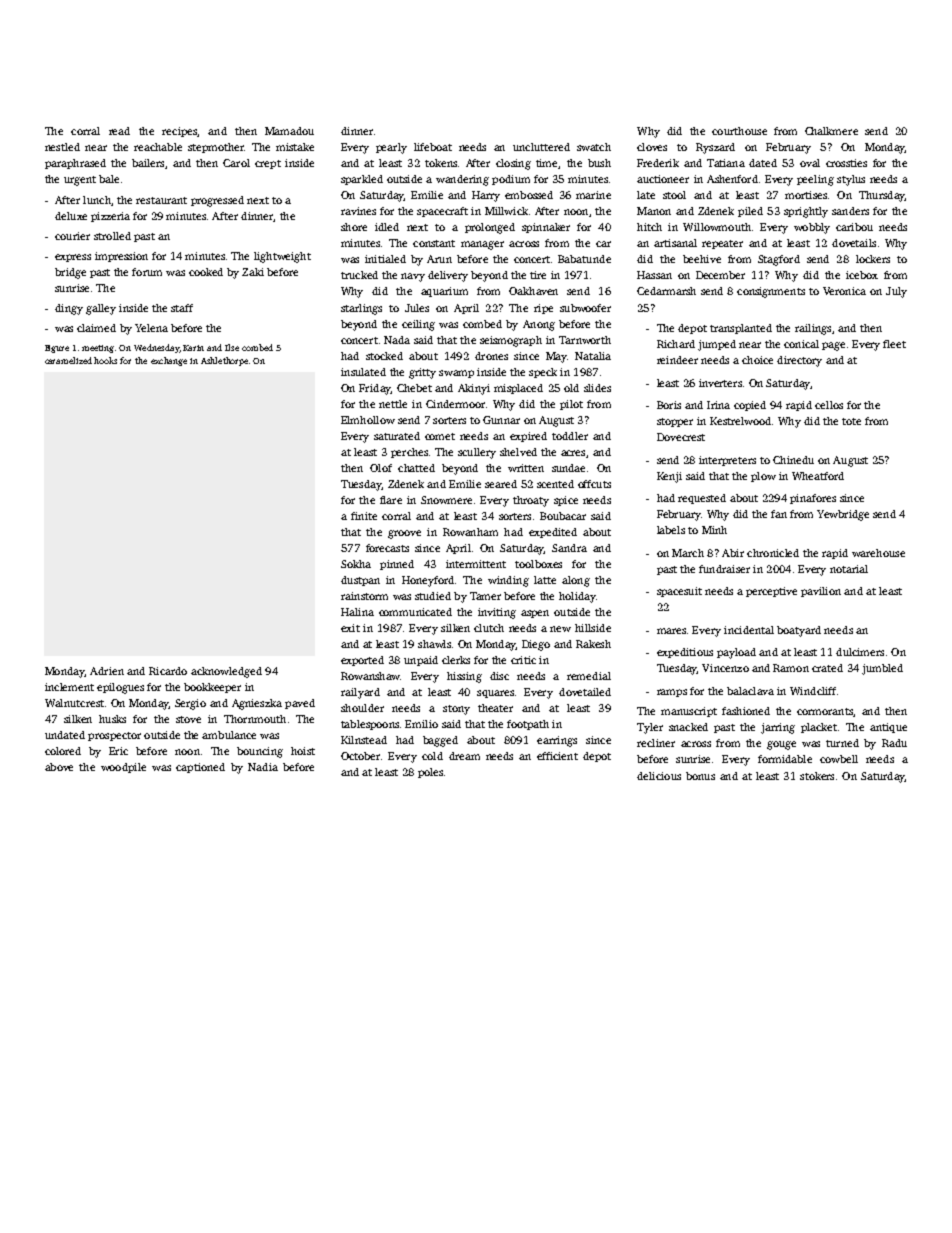  I want to click on courthouse, so click(739, 131).
